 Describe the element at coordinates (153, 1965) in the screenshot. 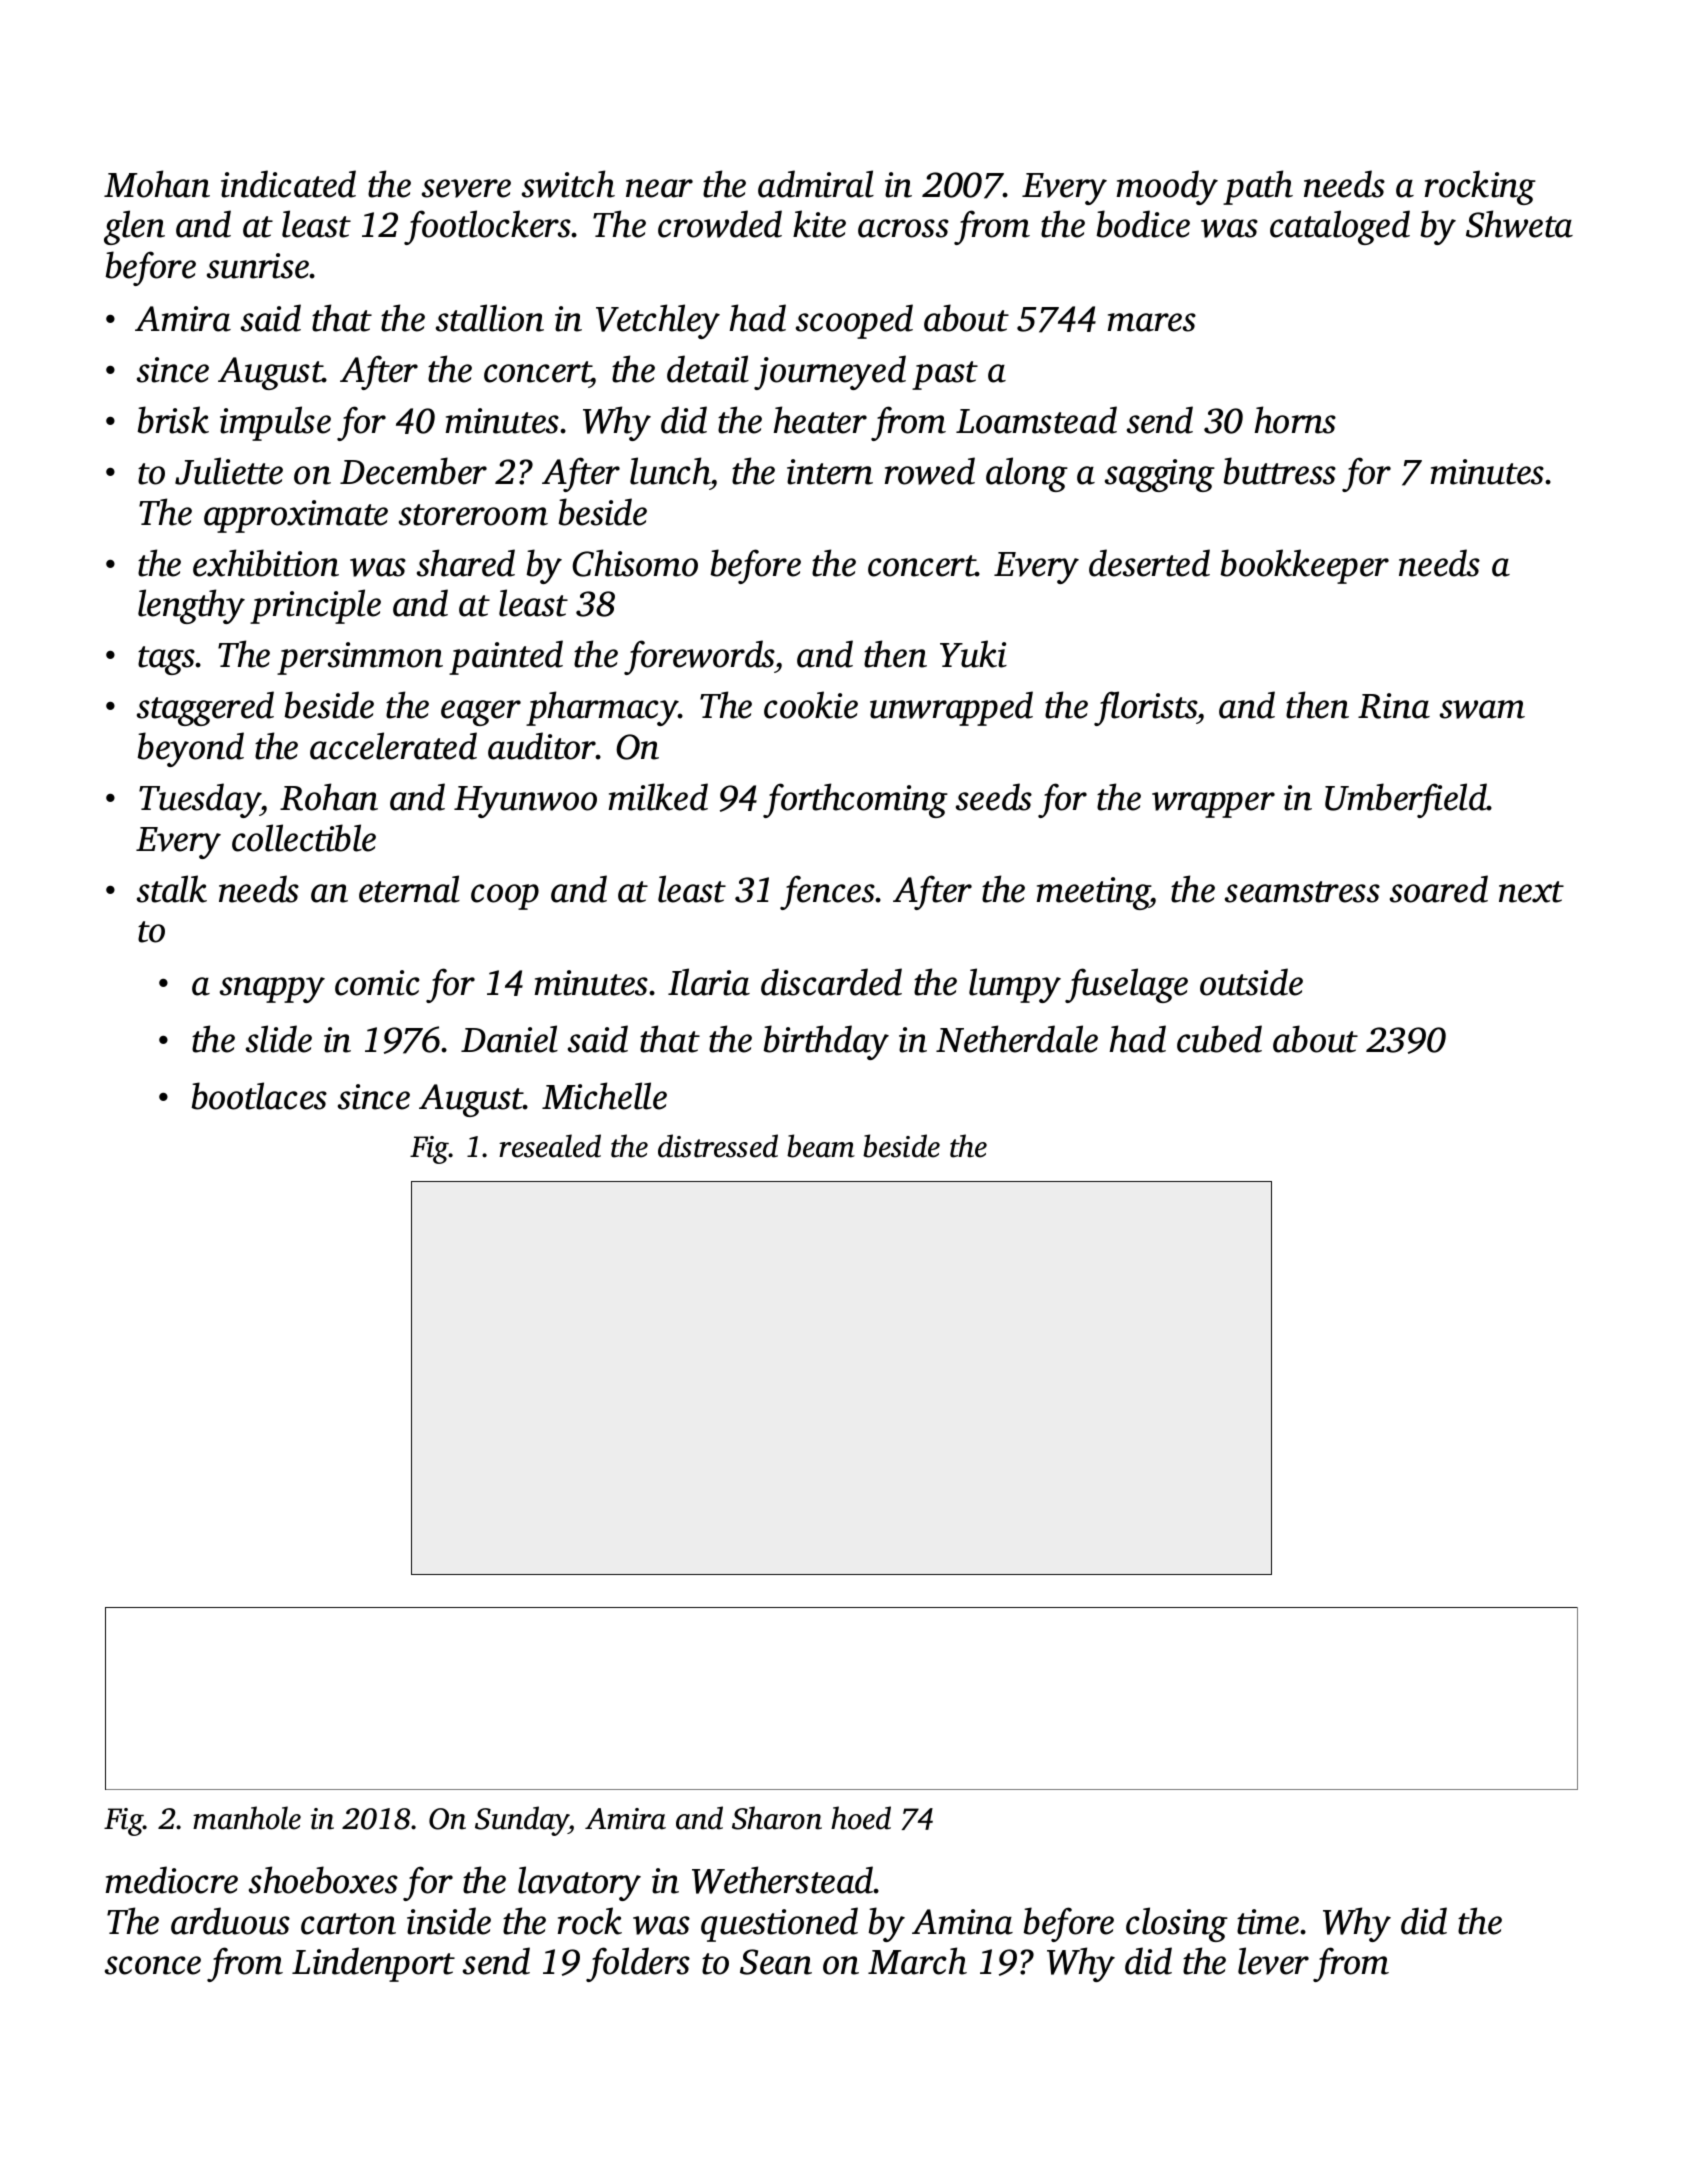

I see `sconce` at that location.
